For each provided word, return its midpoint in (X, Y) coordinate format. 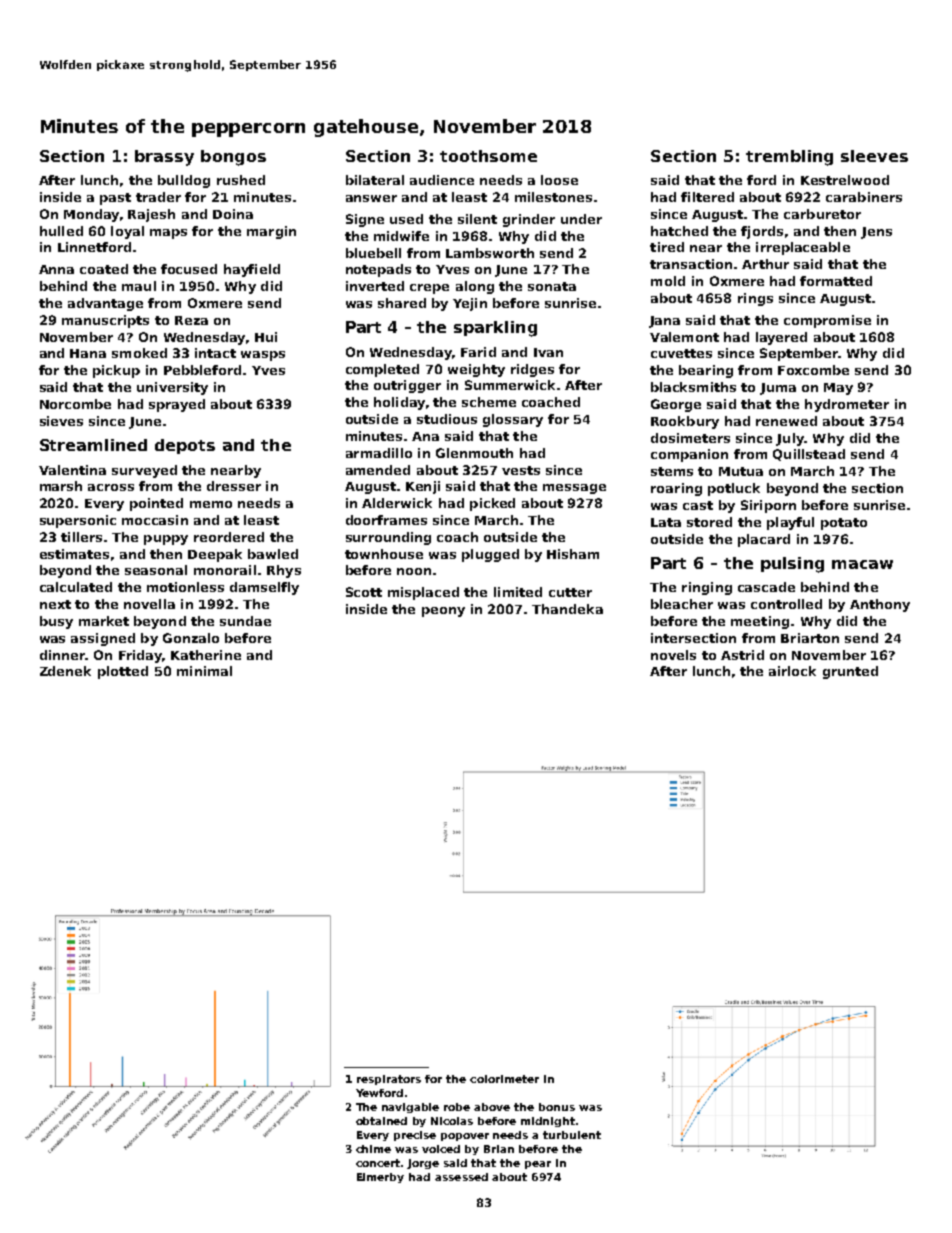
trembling (789, 158)
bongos (233, 158)
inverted (375, 286)
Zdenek (65, 671)
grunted (850, 672)
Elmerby (380, 1178)
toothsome (488, 156)
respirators (389, 1080)
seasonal (156, 570)
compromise (827, 321)
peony (443, 612)
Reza (191, 320)
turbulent (572, 1135)
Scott (364, 592)
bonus (557, 1107)
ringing (707, 588)
